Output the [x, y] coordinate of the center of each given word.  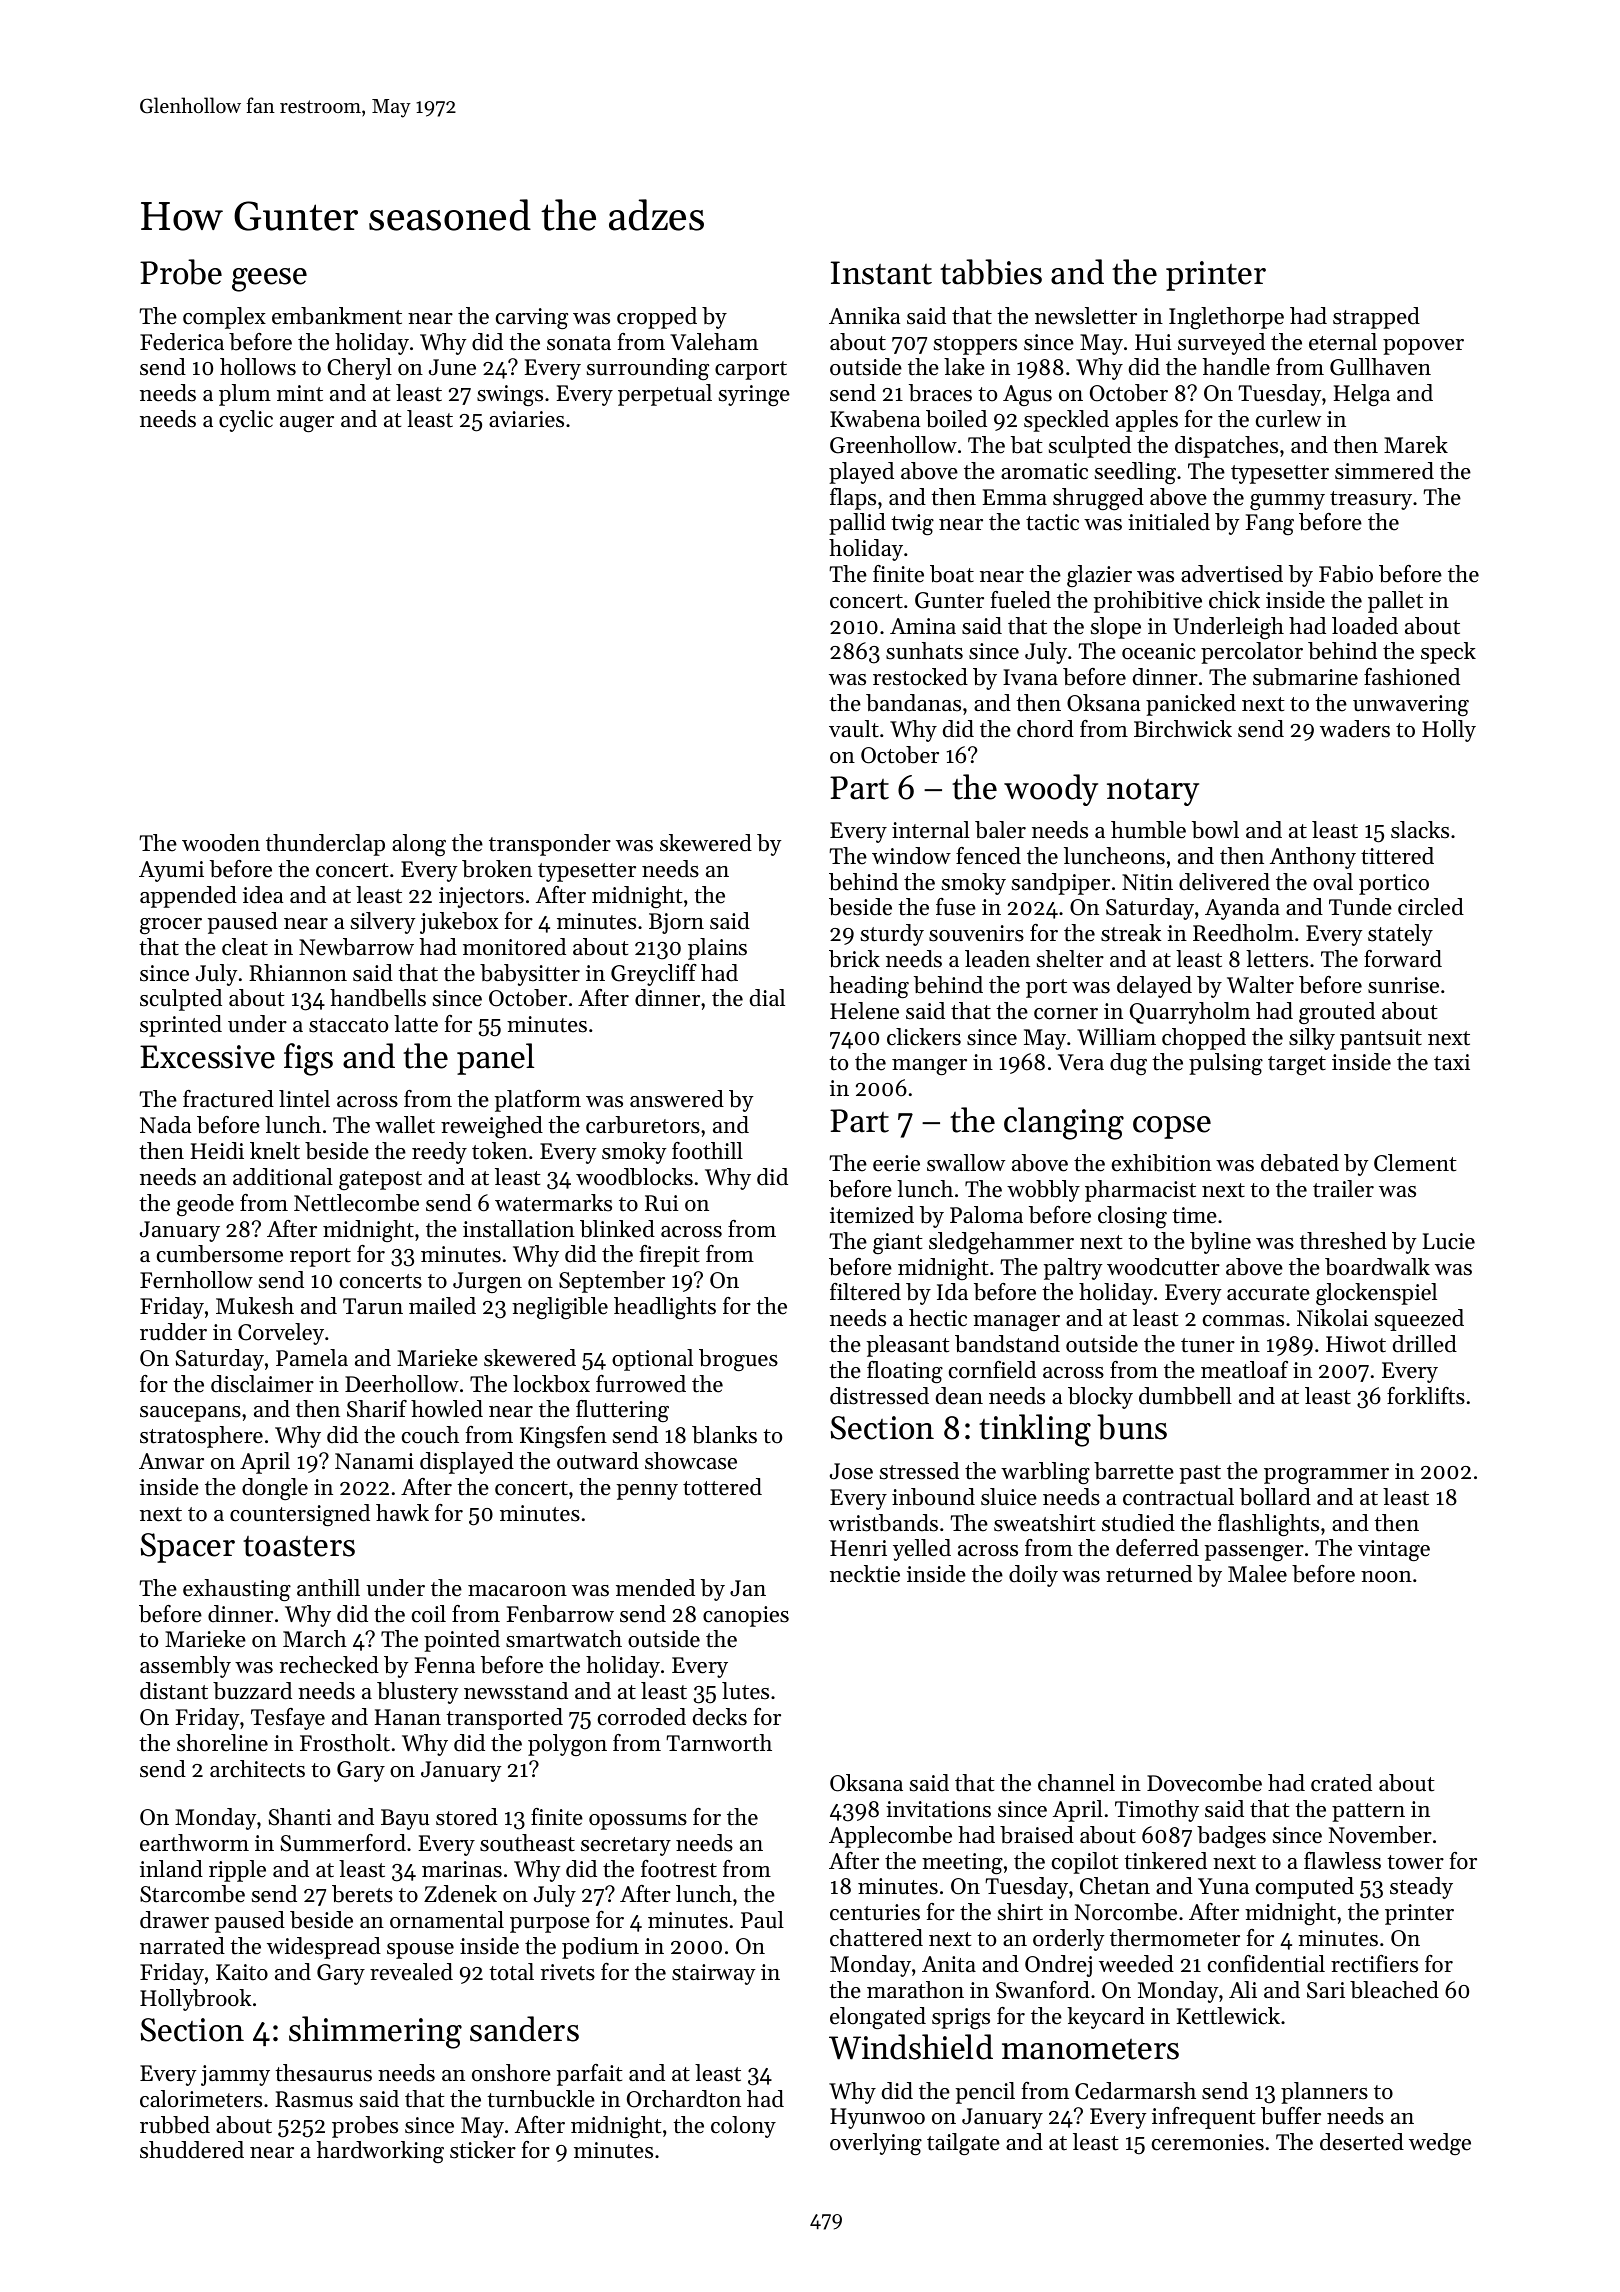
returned [1149, 1574]
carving [532, 318]
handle [1236, 367]
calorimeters [201, 2099]
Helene [864, 1011]
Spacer [188, 1548]
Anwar [171, 1461]
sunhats [924, 651]
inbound [933, 1497]
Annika [865, 315]
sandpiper [1061, 884]
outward [598, 1461]
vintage [1394, 1550]
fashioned [1412, 677]
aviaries [526, 419]
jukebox [459, 923]
